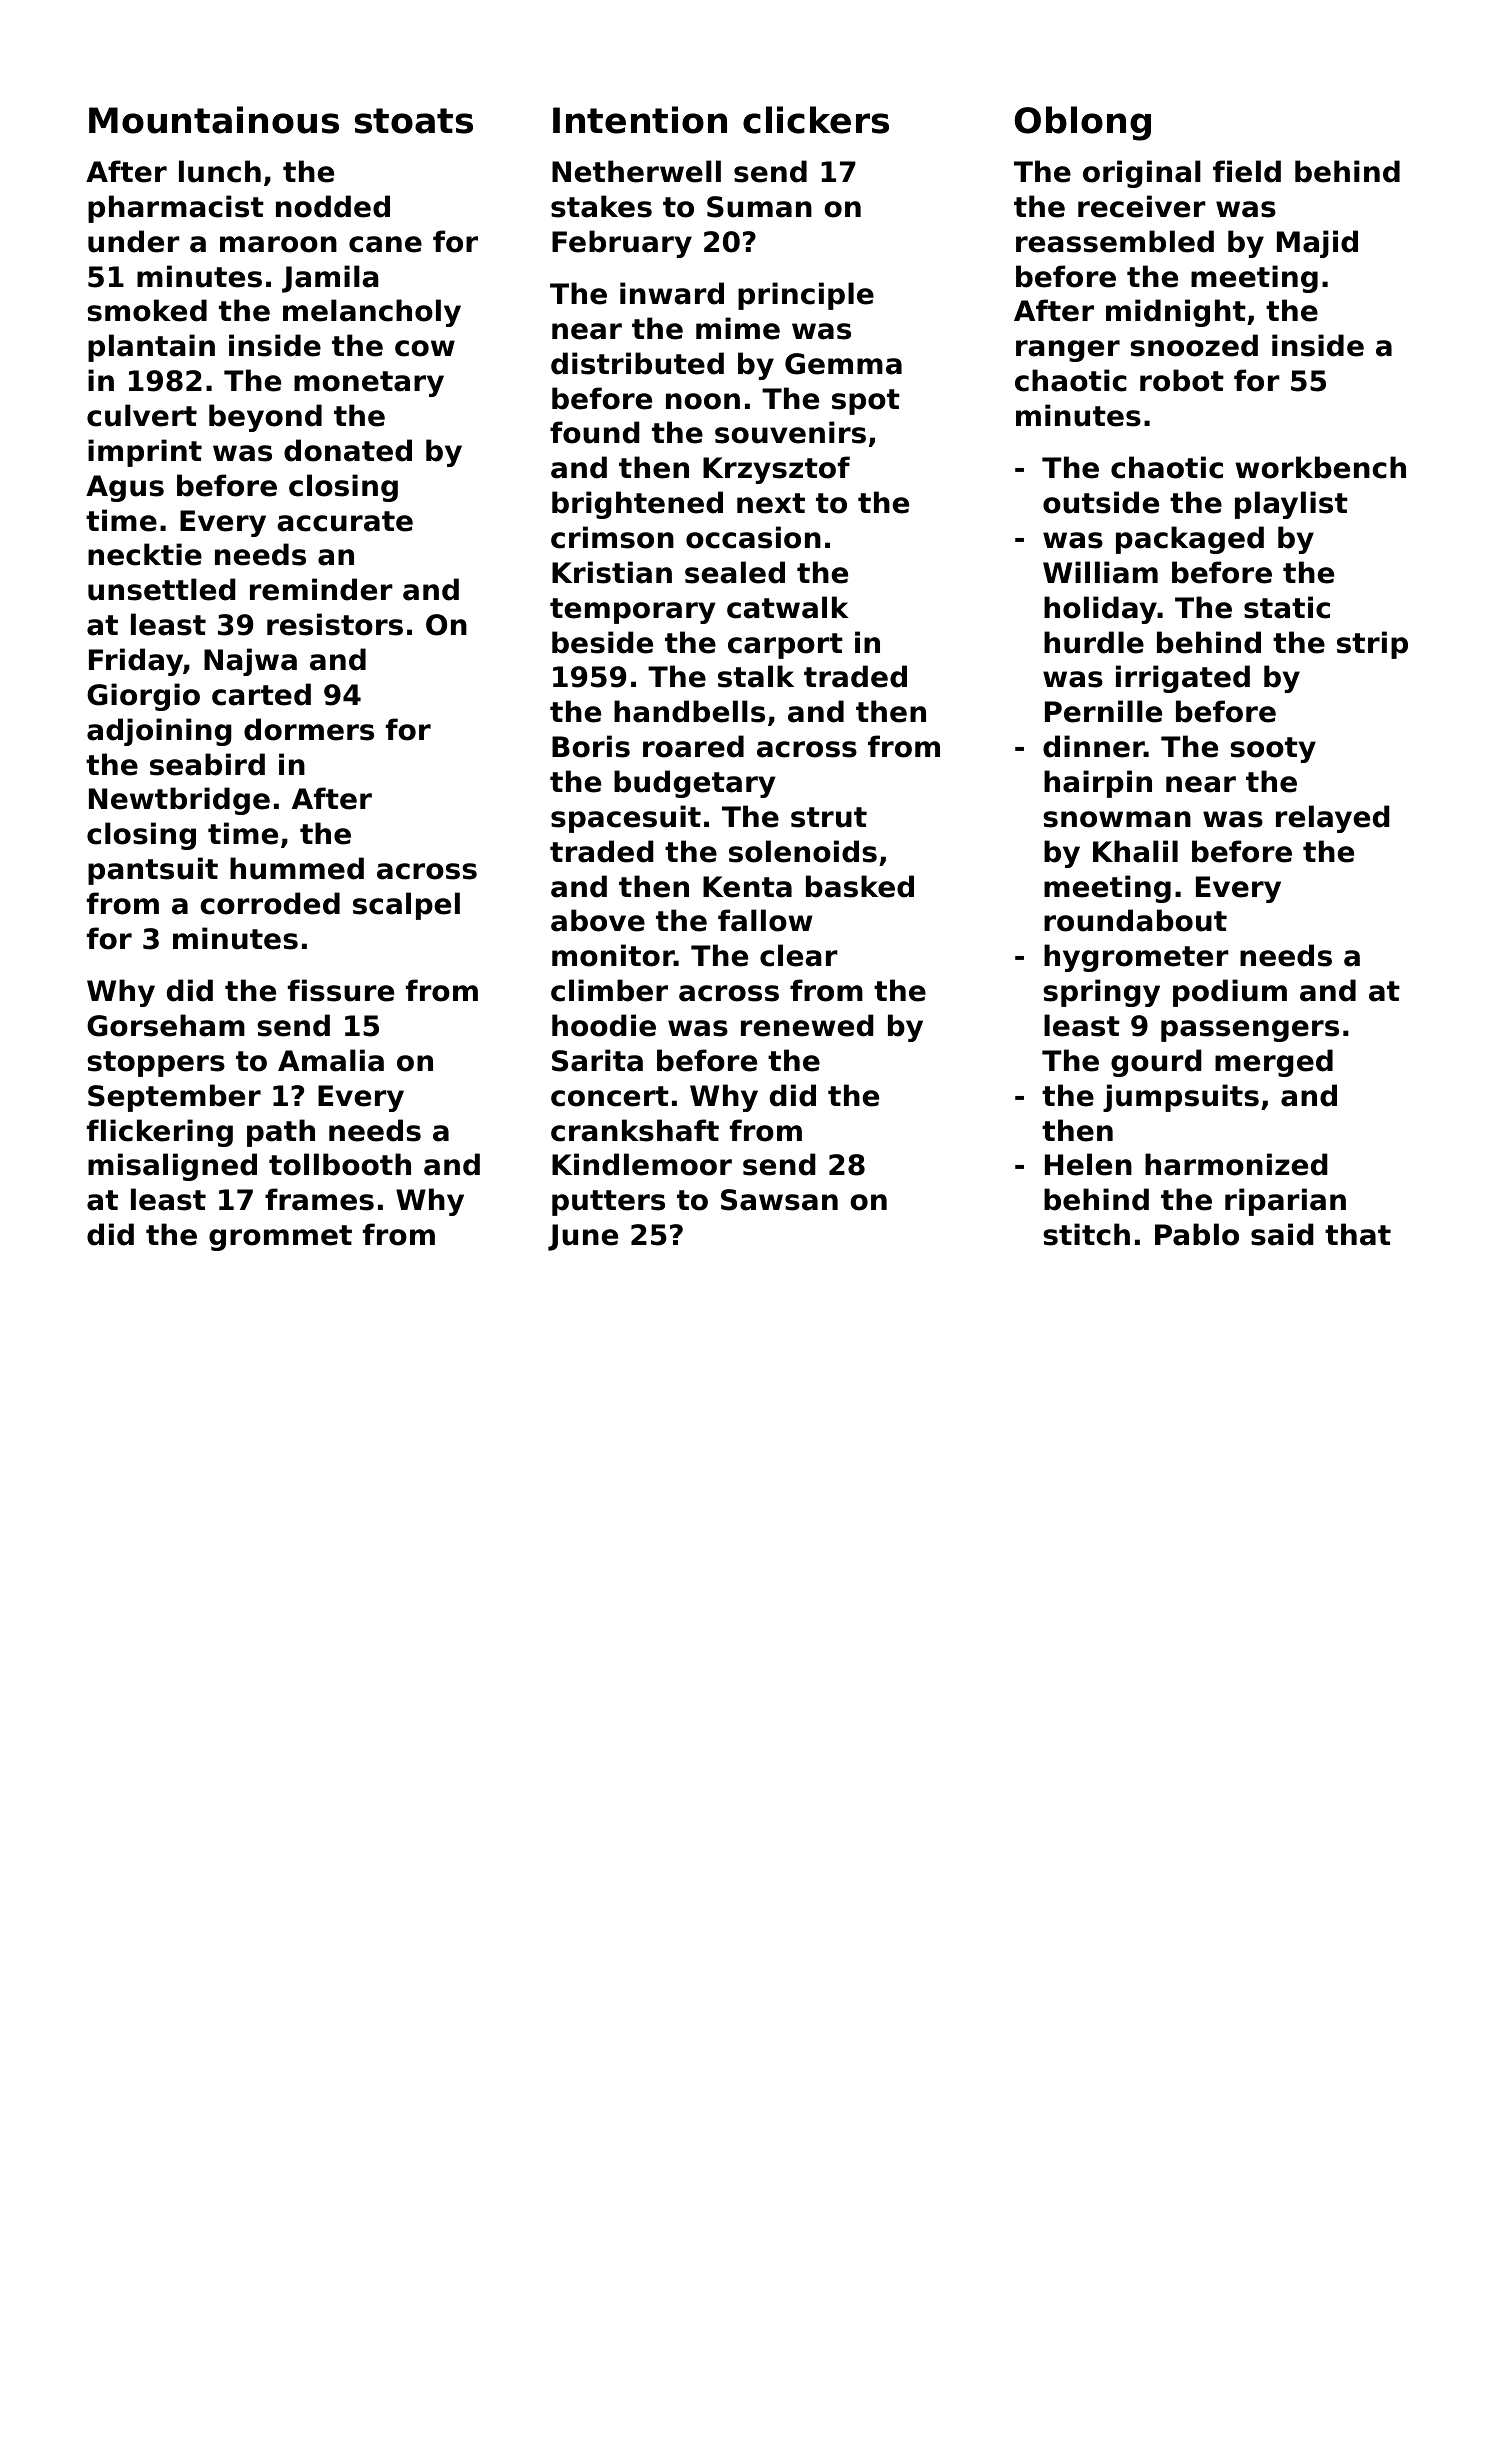 The height and width of the document is (2464, 1496). What do you see at coordinates (1194, 345) in the document?
I see `snoozed` at bounding box center [1194, 345].
